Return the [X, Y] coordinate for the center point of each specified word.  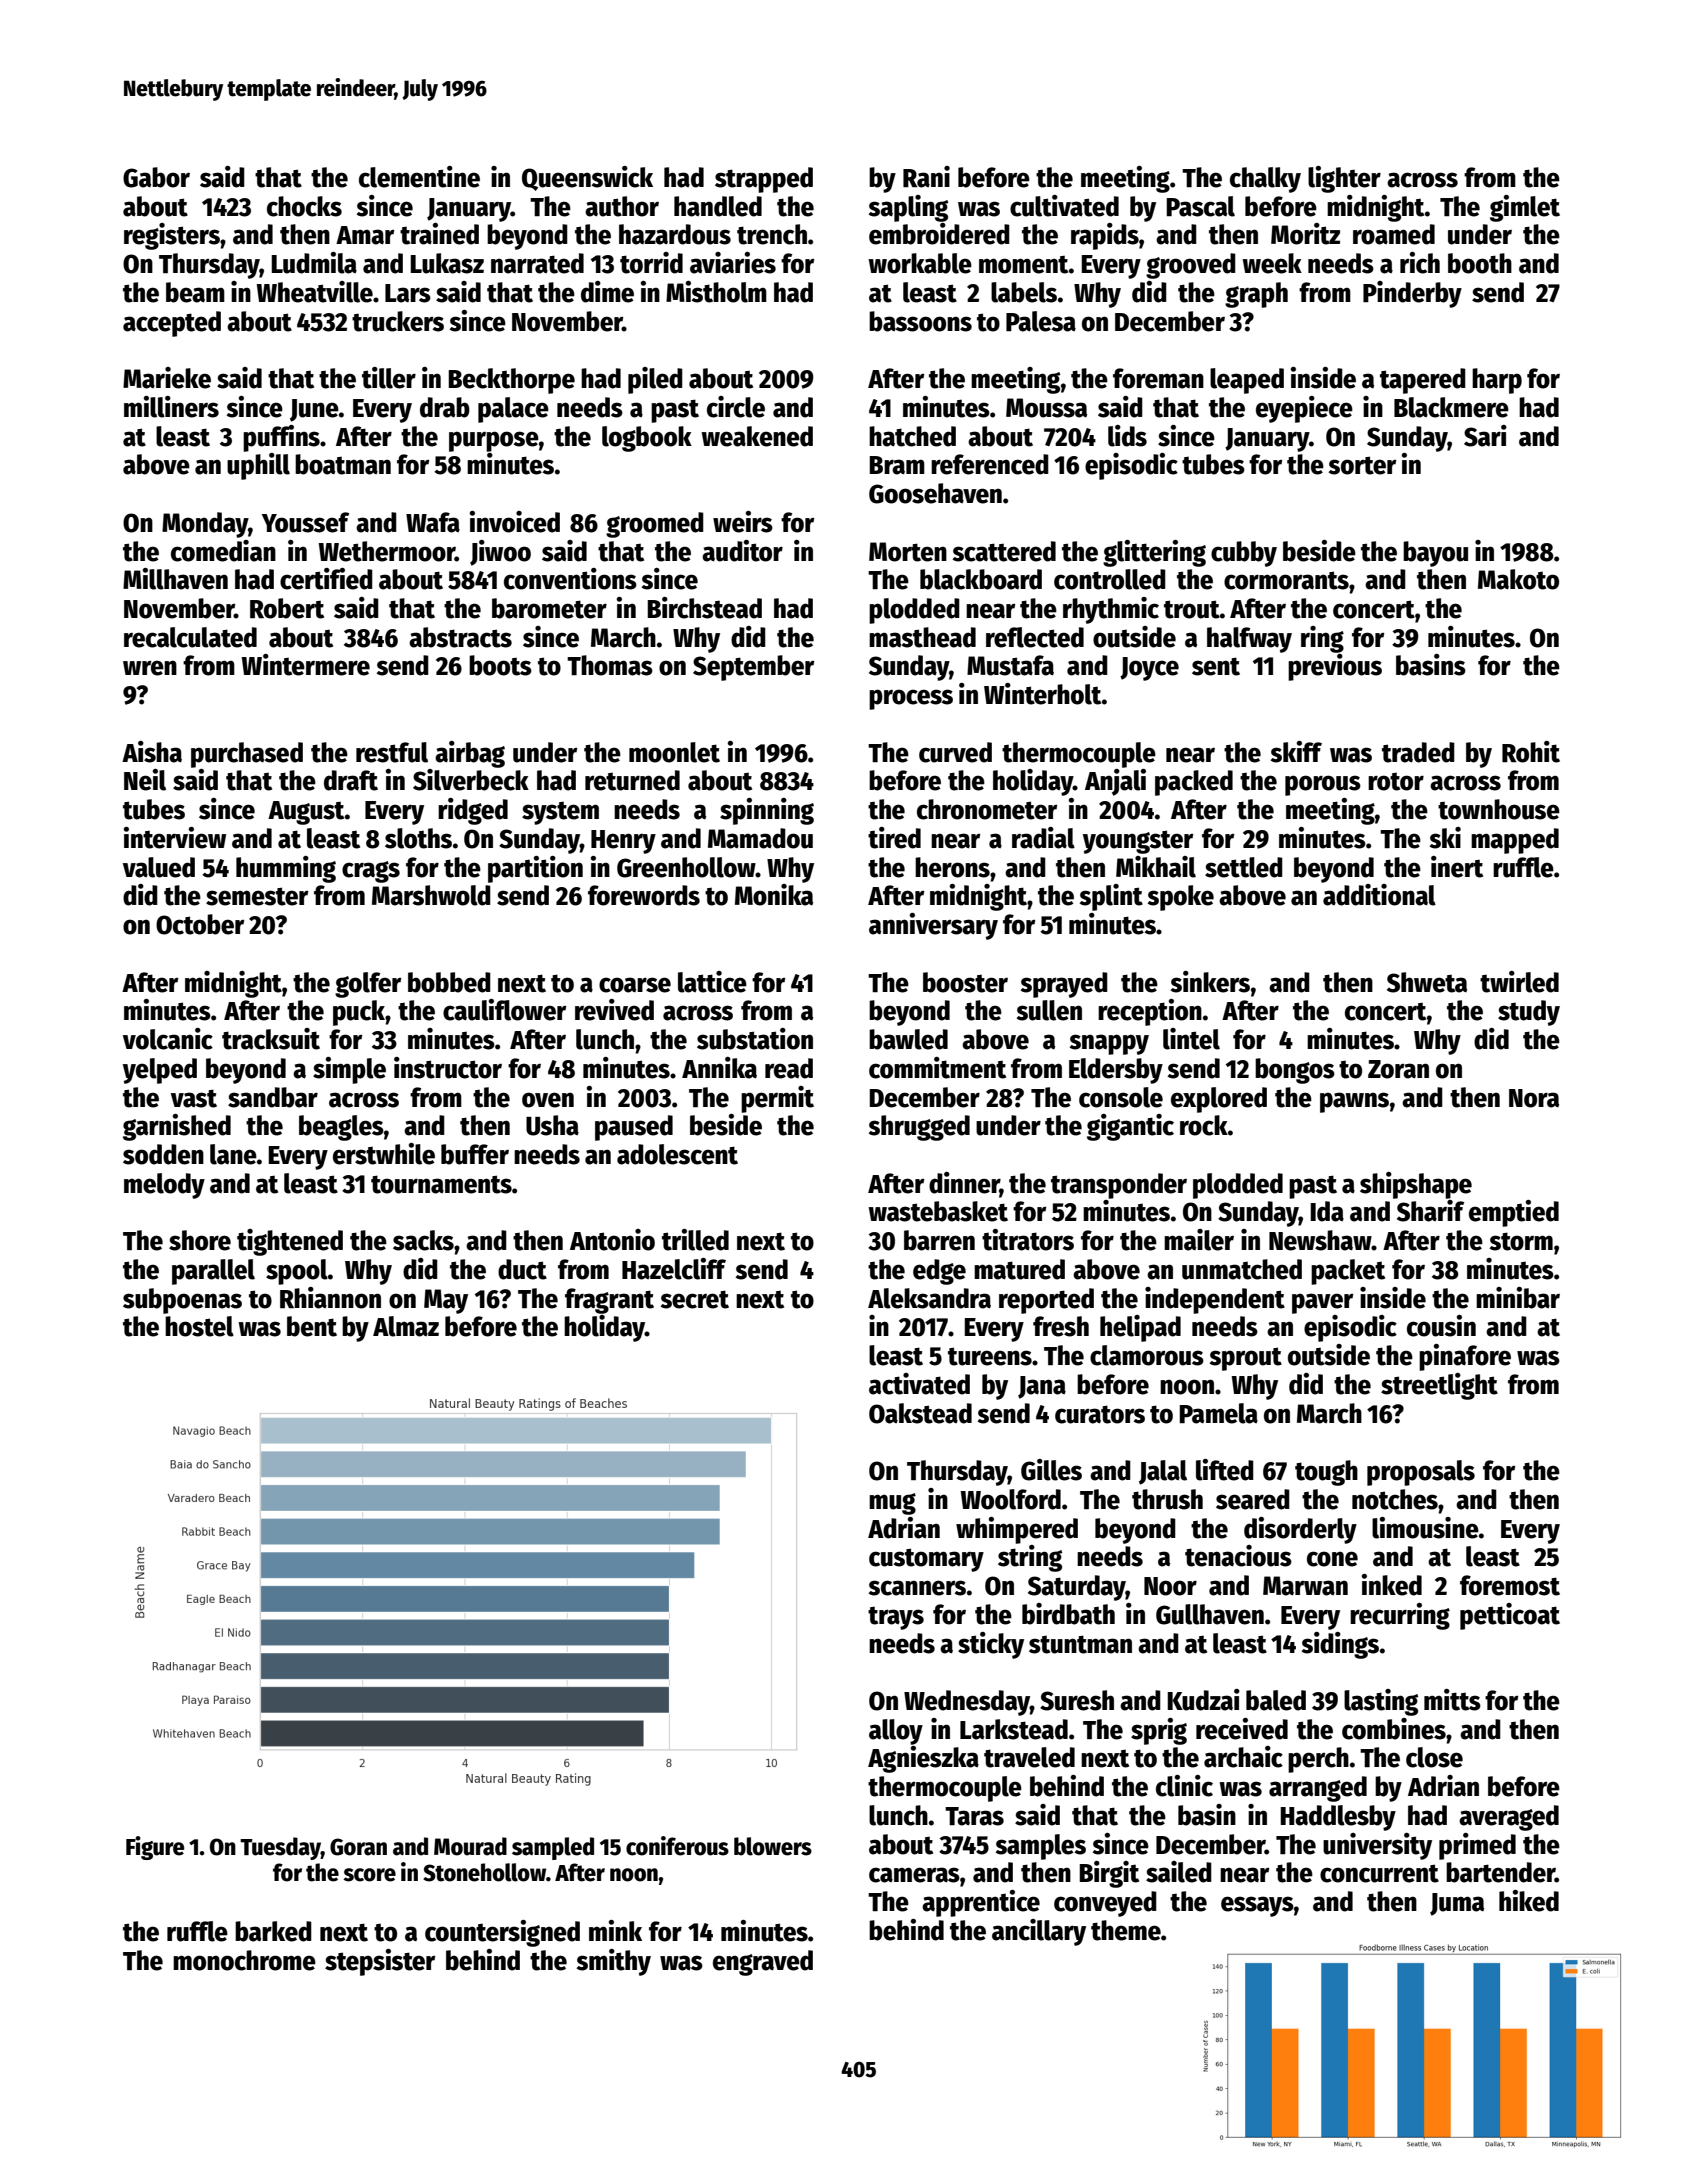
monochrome [244, 1960]
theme [1126, 1930]
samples [1041, 1847]
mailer [1199, 1240]
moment [1024, 265]
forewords [644, 895]
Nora [1534, 1098]
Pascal [1200, 206]
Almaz [406, 1326]
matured [1019, 1269]
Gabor [156, 177]
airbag [470, 754]
